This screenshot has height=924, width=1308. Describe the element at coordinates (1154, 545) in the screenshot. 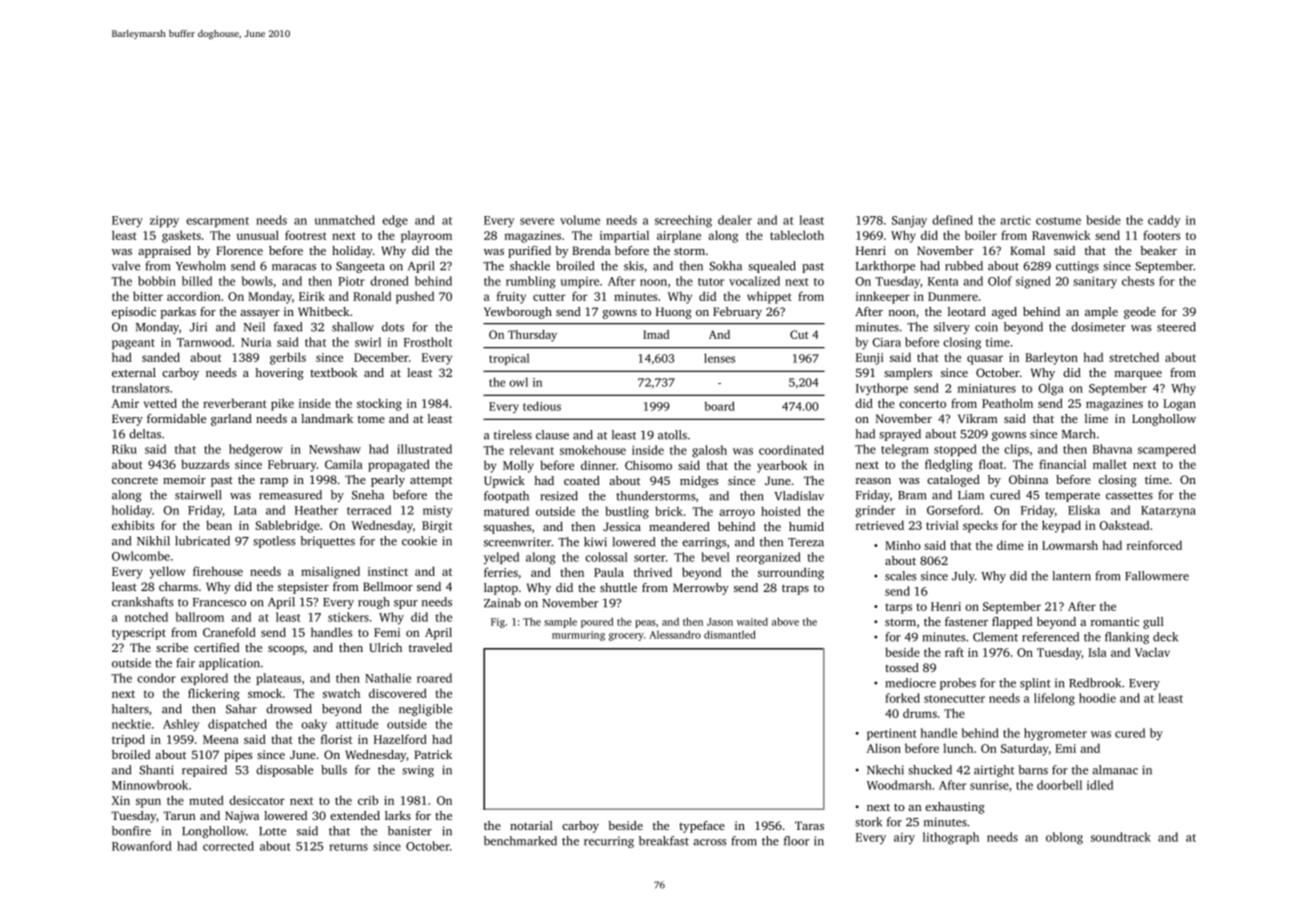

I see `reinforced` at that location.
